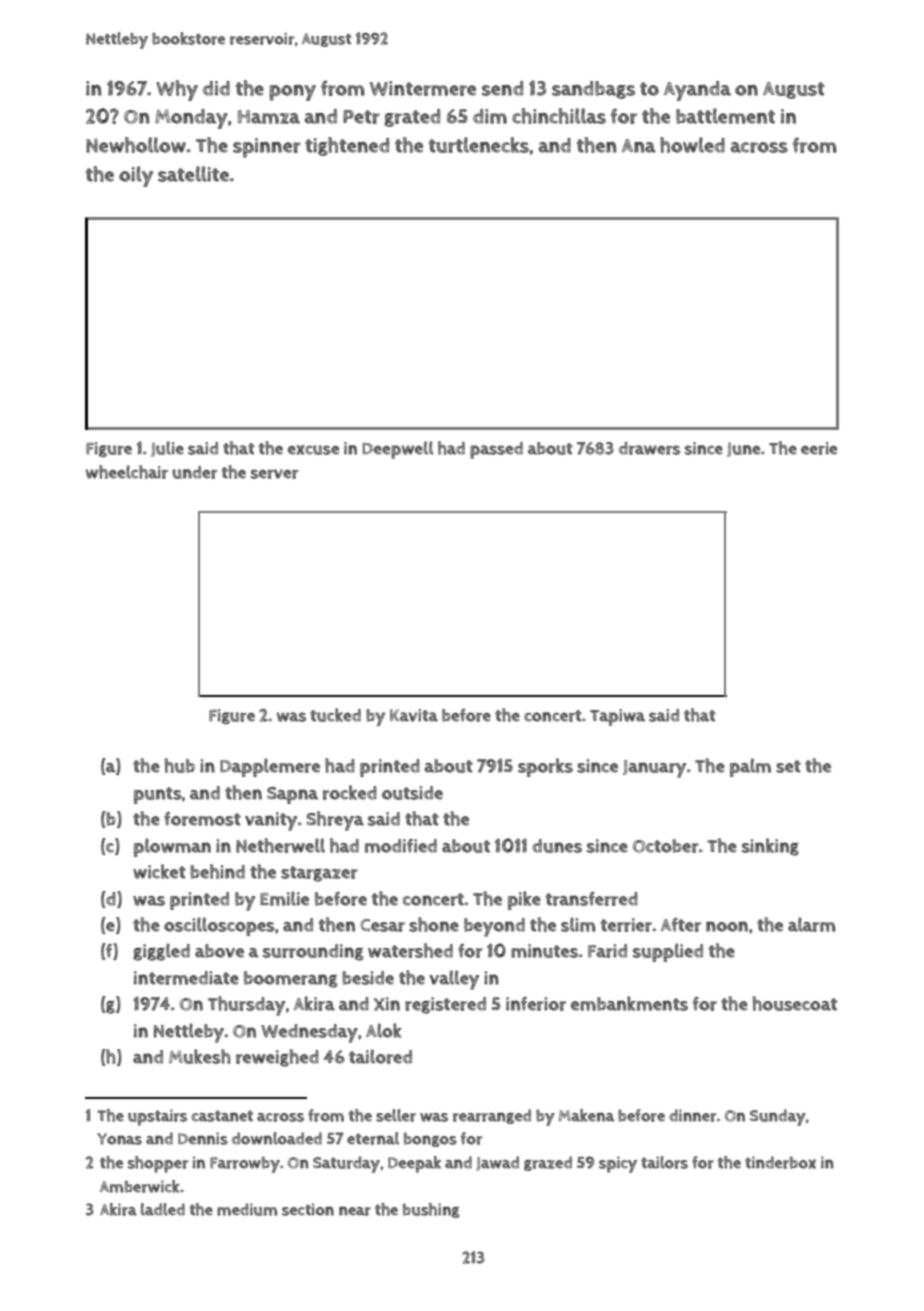 The image size is (924, 1311). What do you see at coordinates (355, 1211) in the screenshot?
I see `near` at bounding box center [355, 1211].
